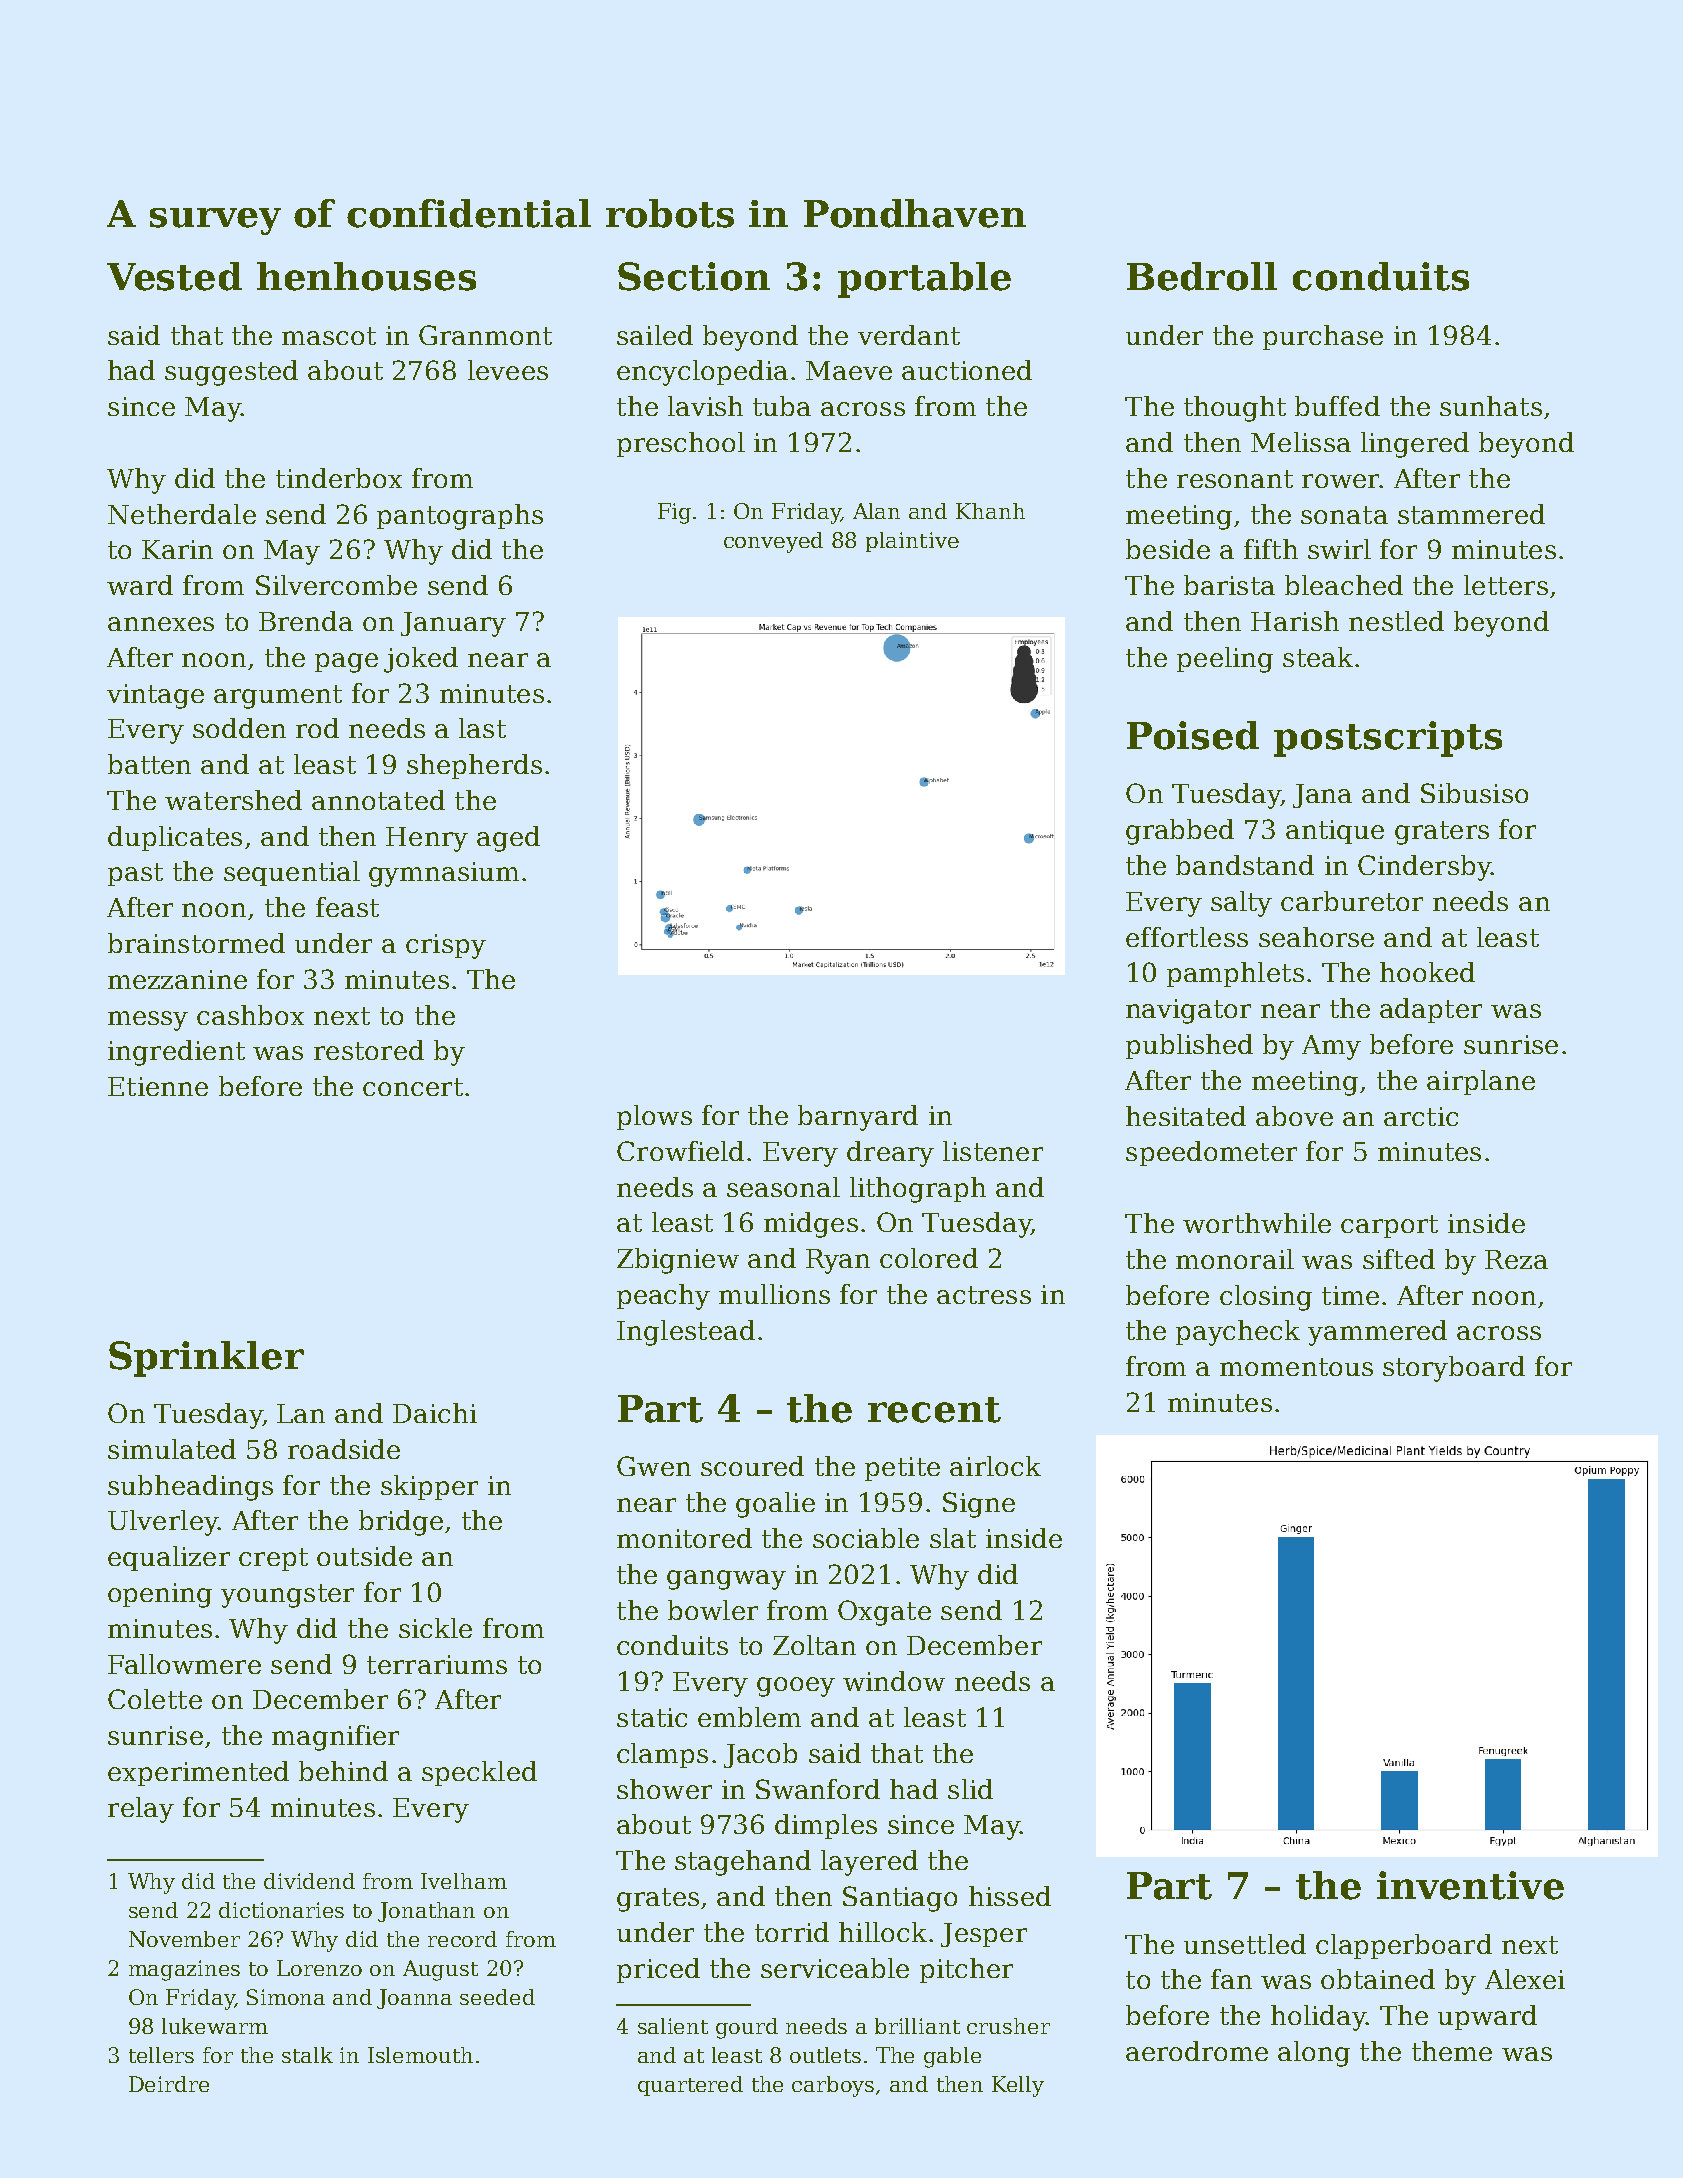 The height and width of the screenshot is (2178, 1683). Describe the element at coordinates (174, 276) in the screenshot. I see `Vested` at that location.
